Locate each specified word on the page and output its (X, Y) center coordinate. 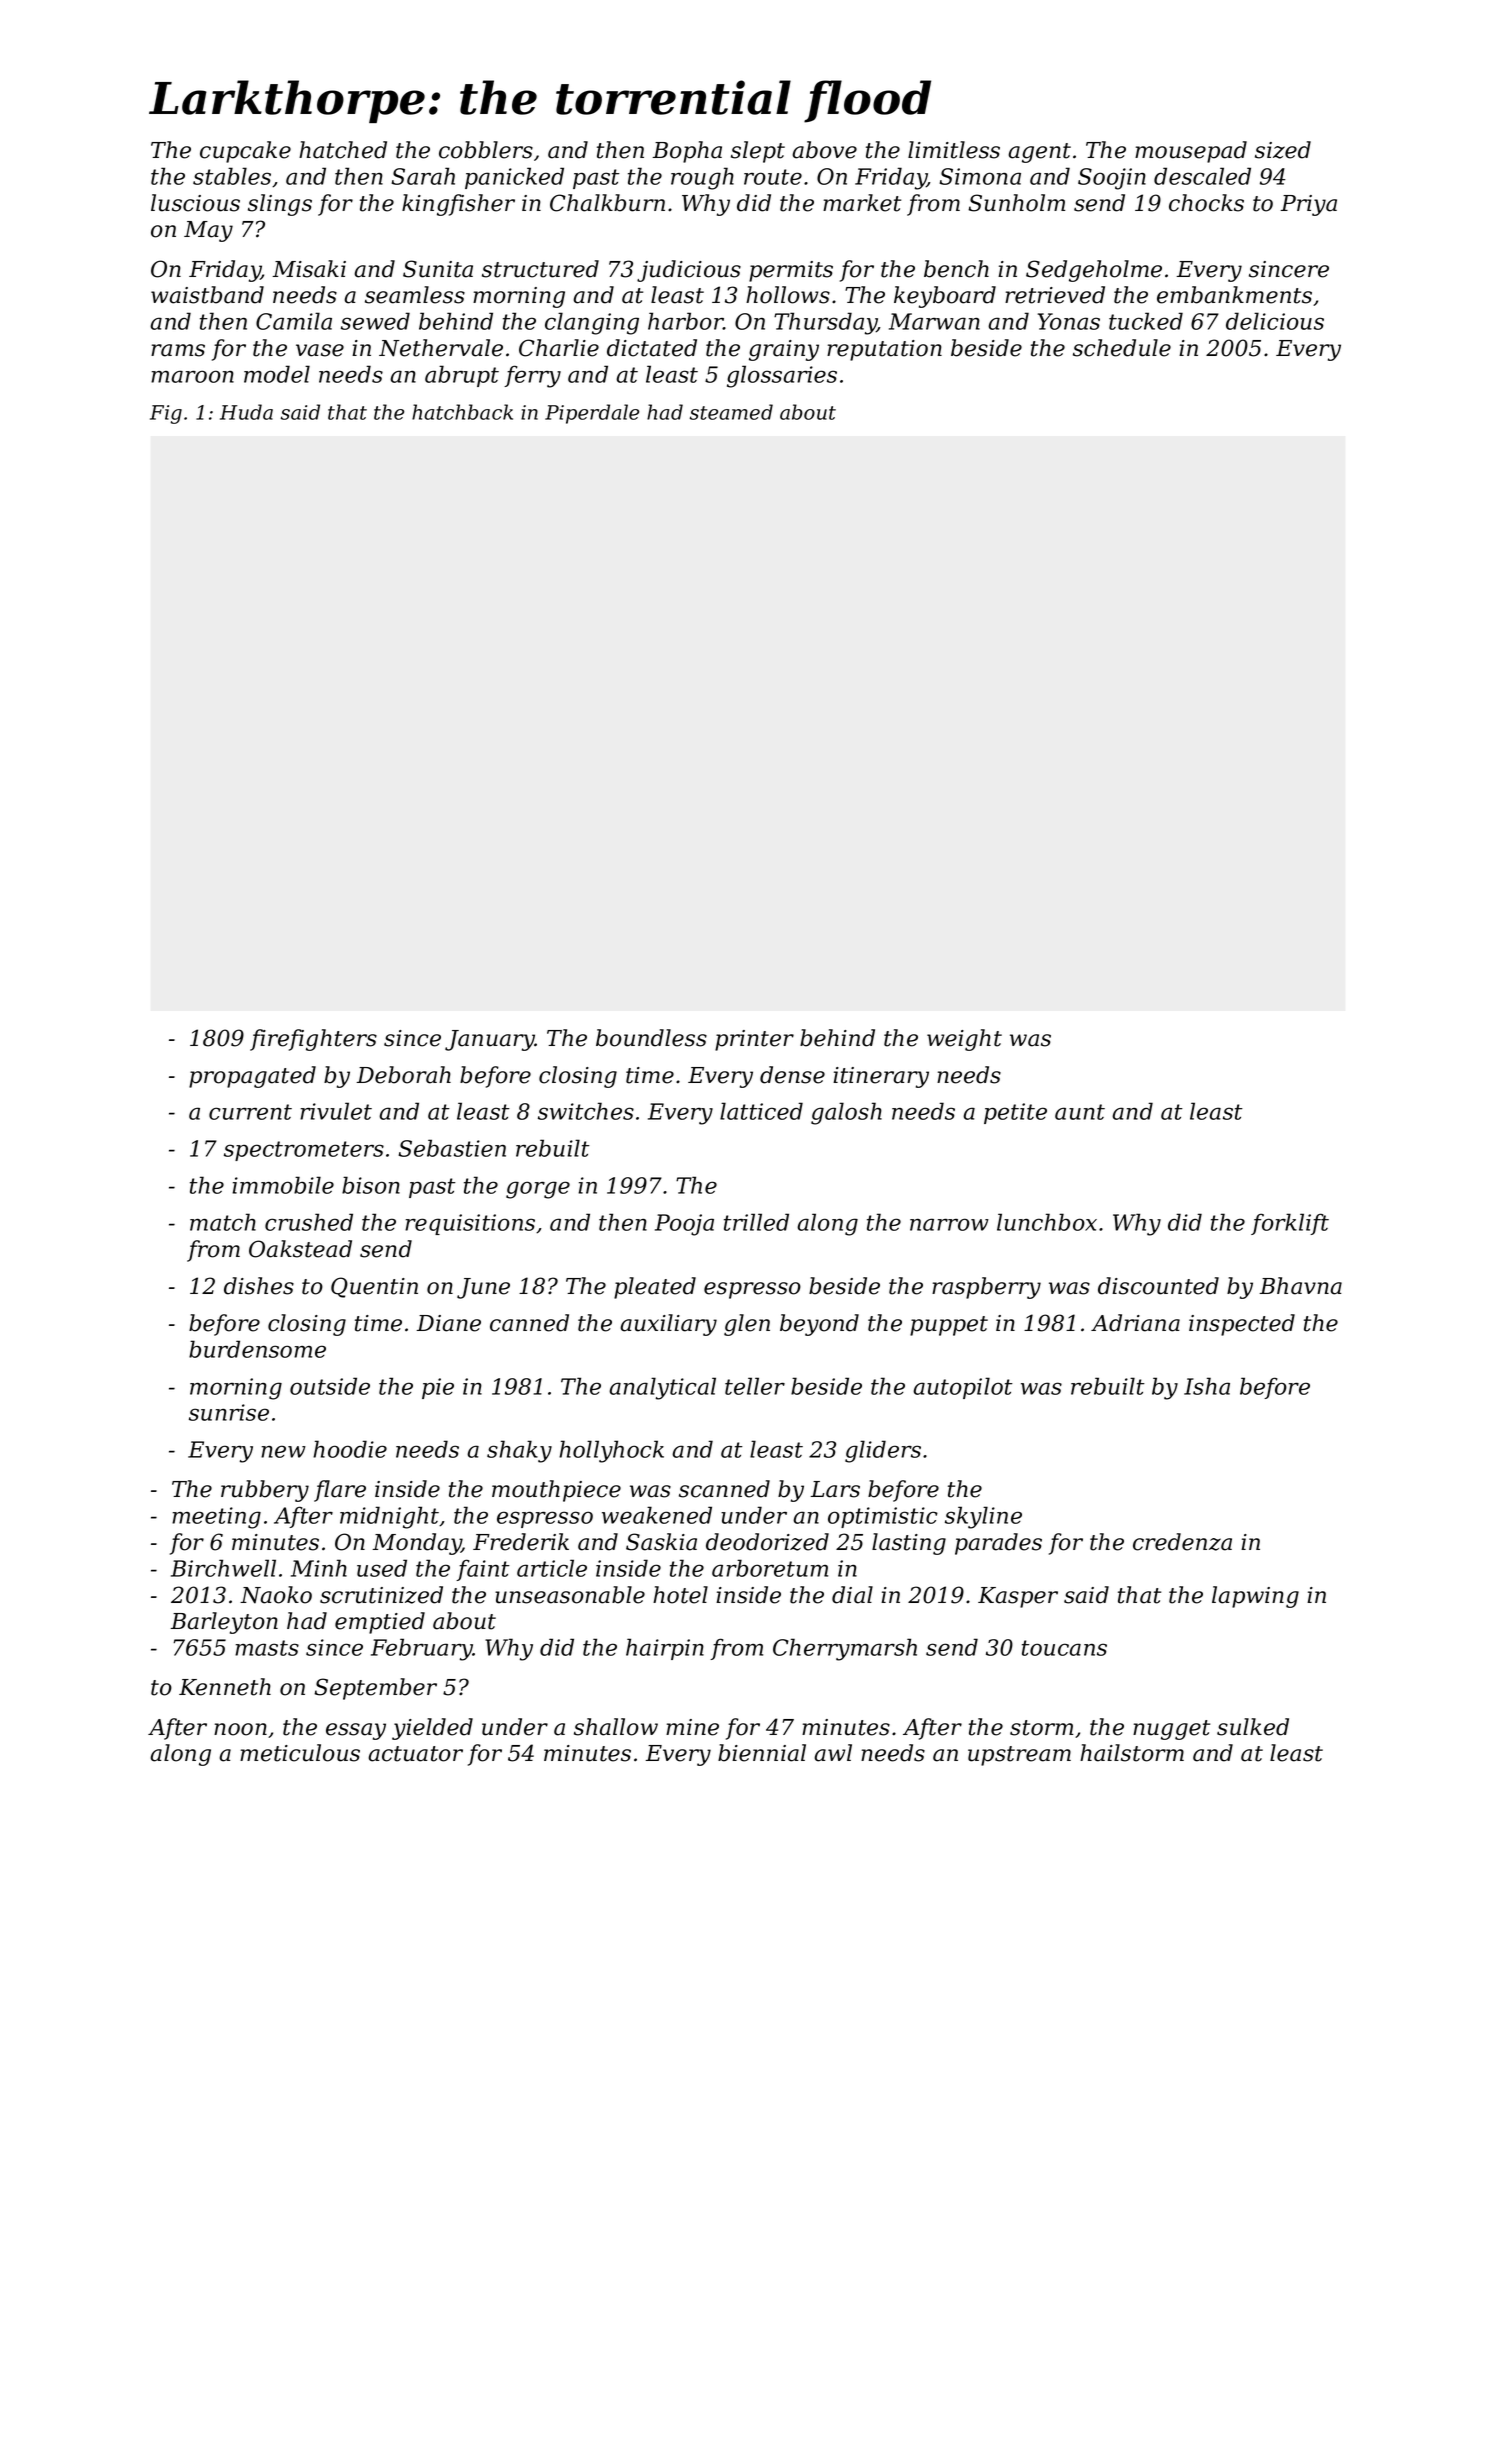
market (862, 203)
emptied (380, 1623)
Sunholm (1016, 203)
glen (747, 1325)
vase (320, 350)
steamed (731, 412)
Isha (1207, 1386)
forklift (1290, 1224)
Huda (246, 412)
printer (754, 1040)
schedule (1122, 348)
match (223, 1222)
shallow (616, 1727)
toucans (1064, 1648)
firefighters (313, 1040)
